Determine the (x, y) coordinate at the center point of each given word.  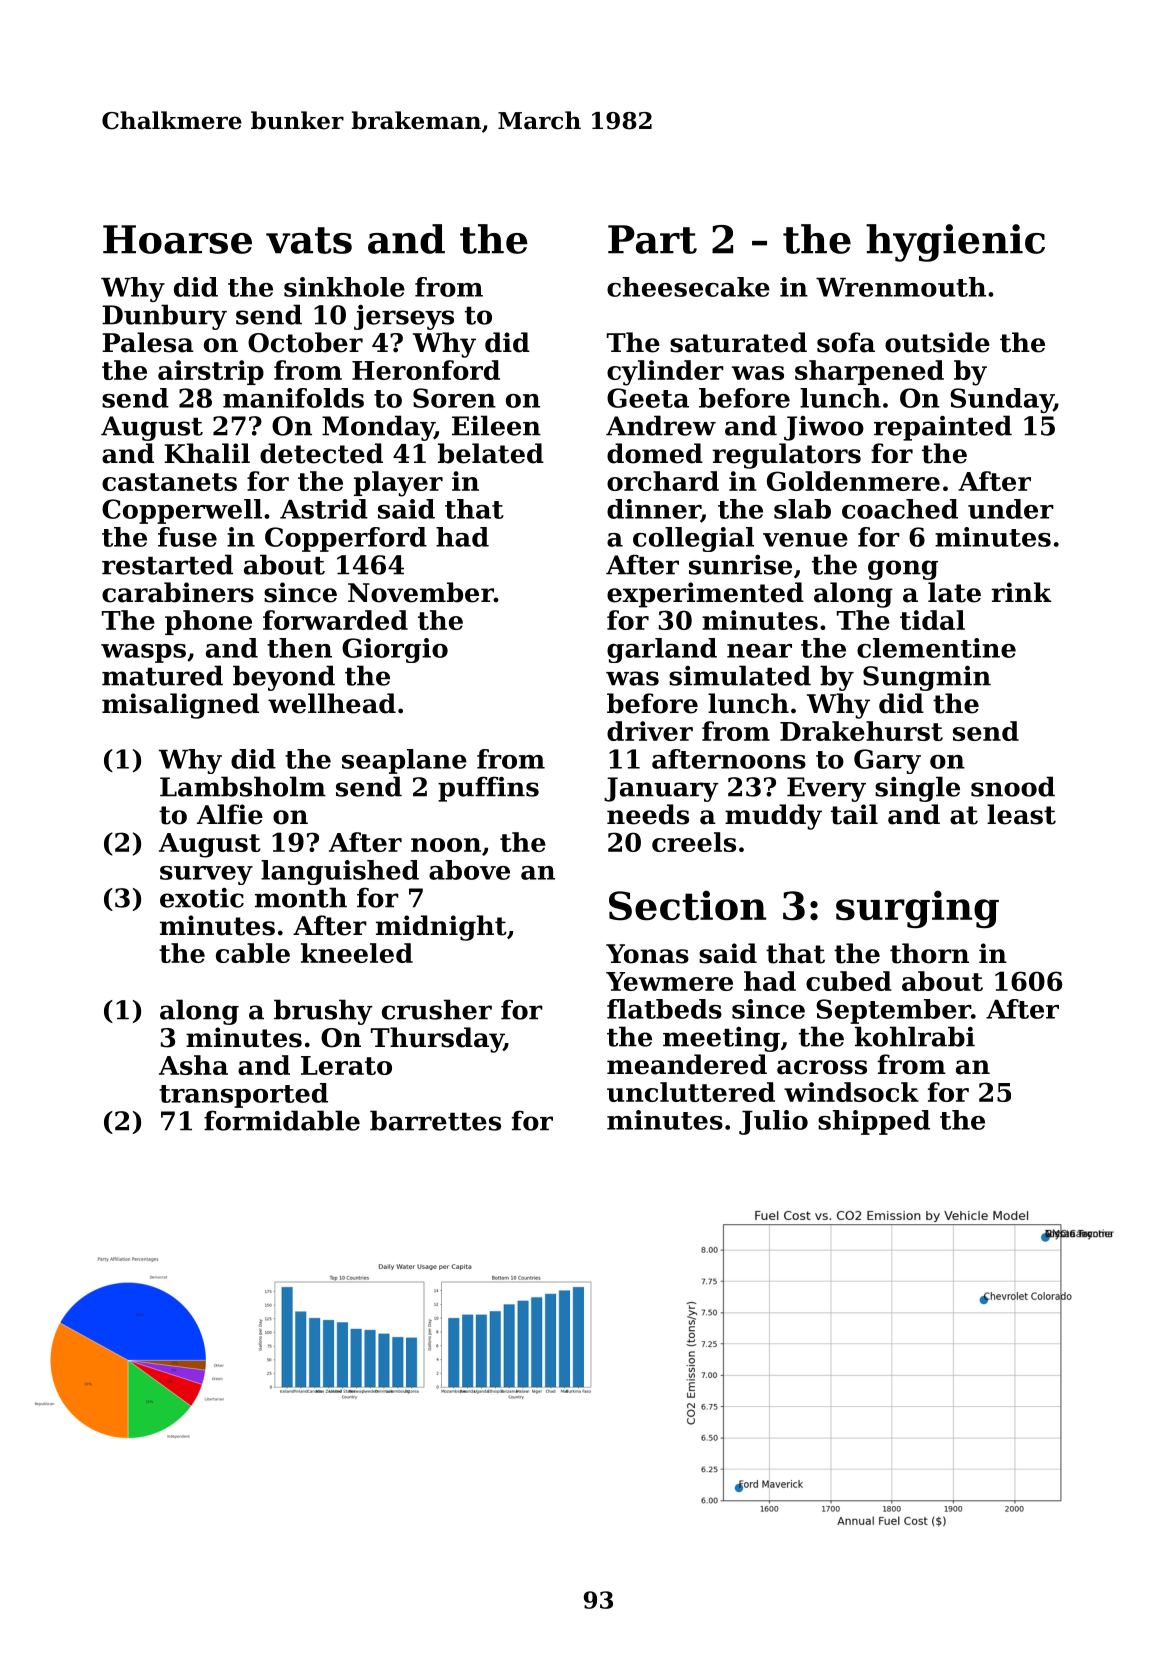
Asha (193, 1065)
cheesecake (688, 287)
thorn (929, 953)
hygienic (955, 243)
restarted (167, 564)
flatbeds (664, 1009)
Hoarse (177, 239)
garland (662, 650)
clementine (936, 648)
